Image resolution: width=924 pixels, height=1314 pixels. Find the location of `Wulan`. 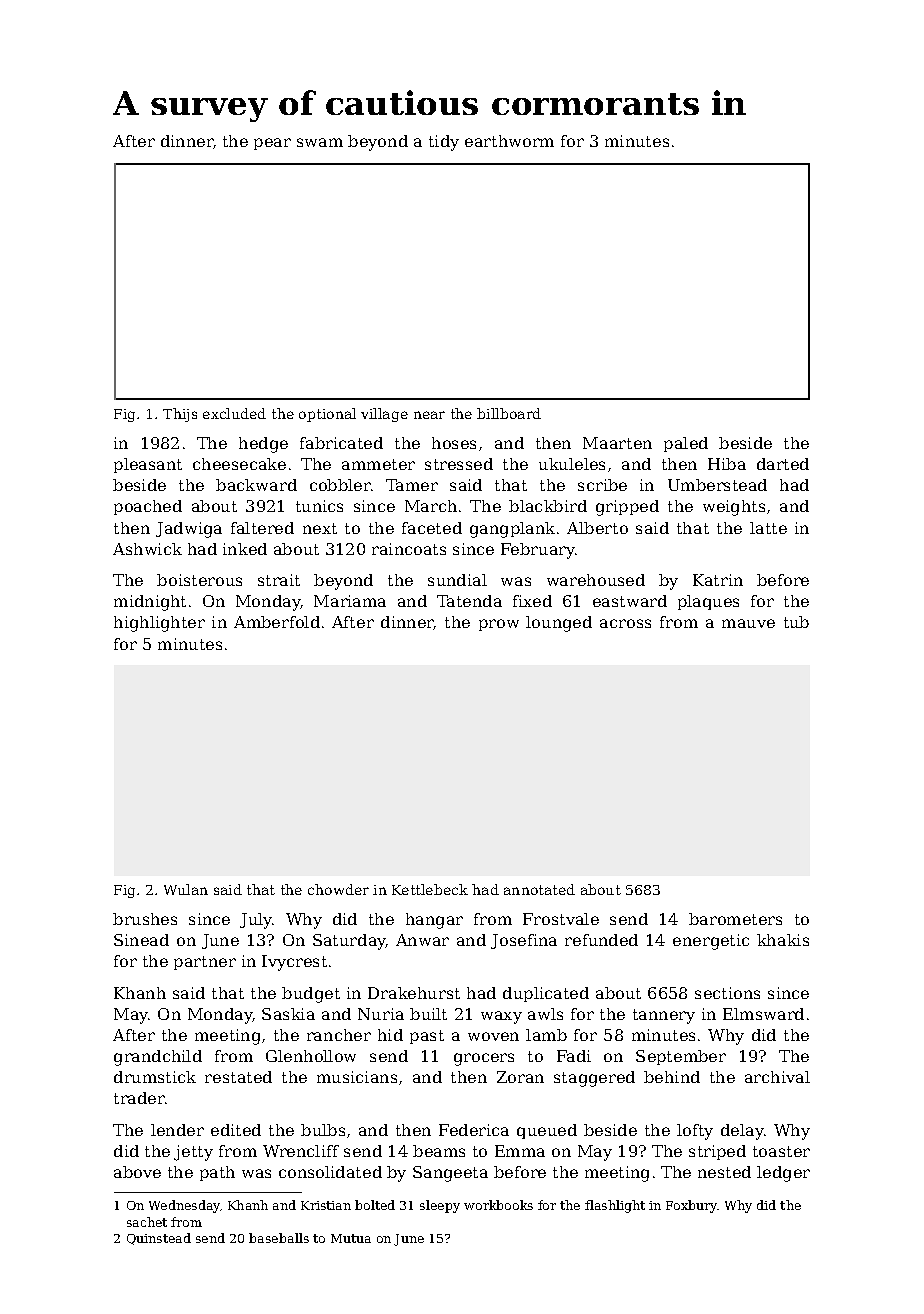

Wulan is located at coordinates (186, 889).
